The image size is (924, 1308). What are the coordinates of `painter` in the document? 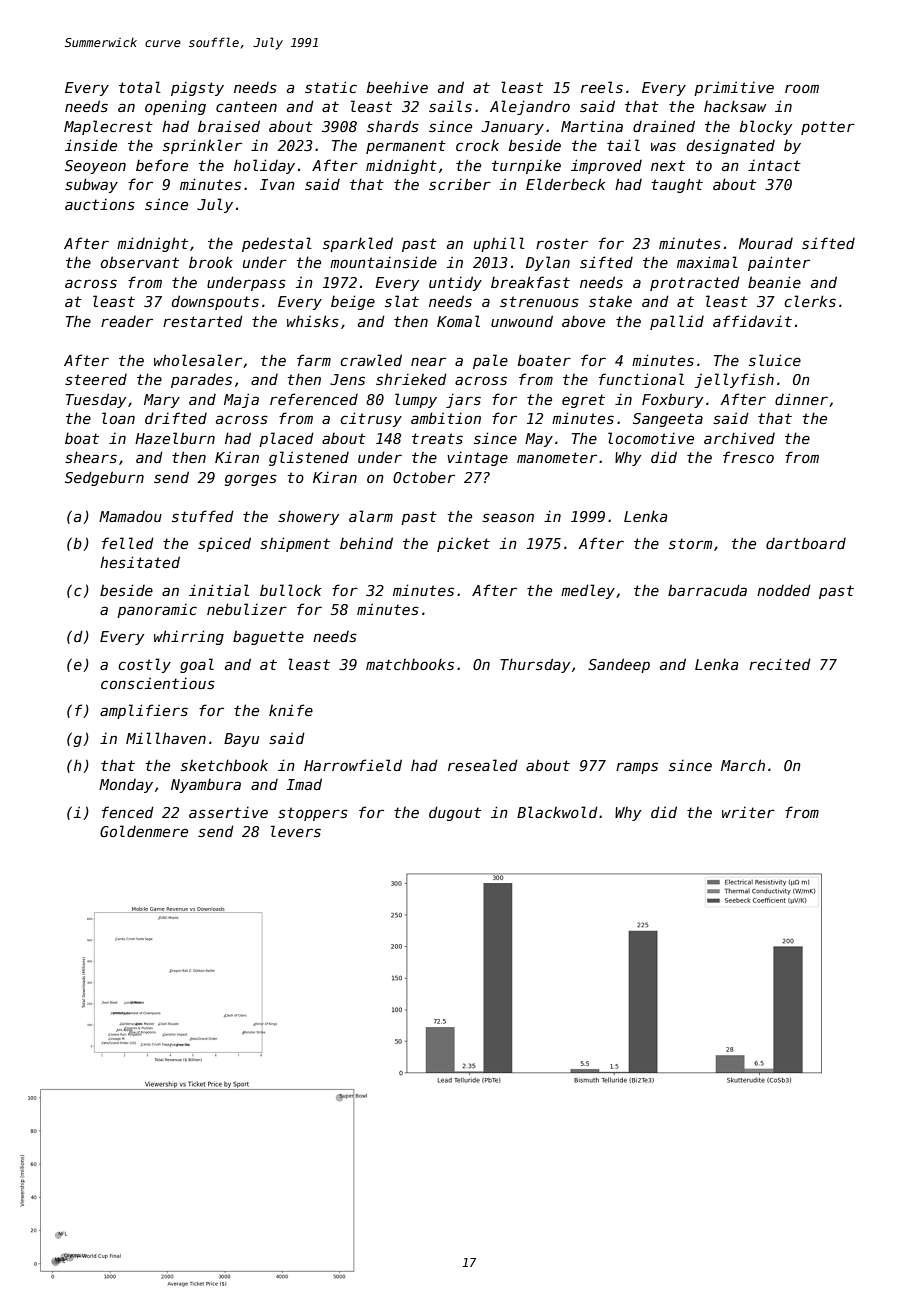 It's located at (779, 263).
